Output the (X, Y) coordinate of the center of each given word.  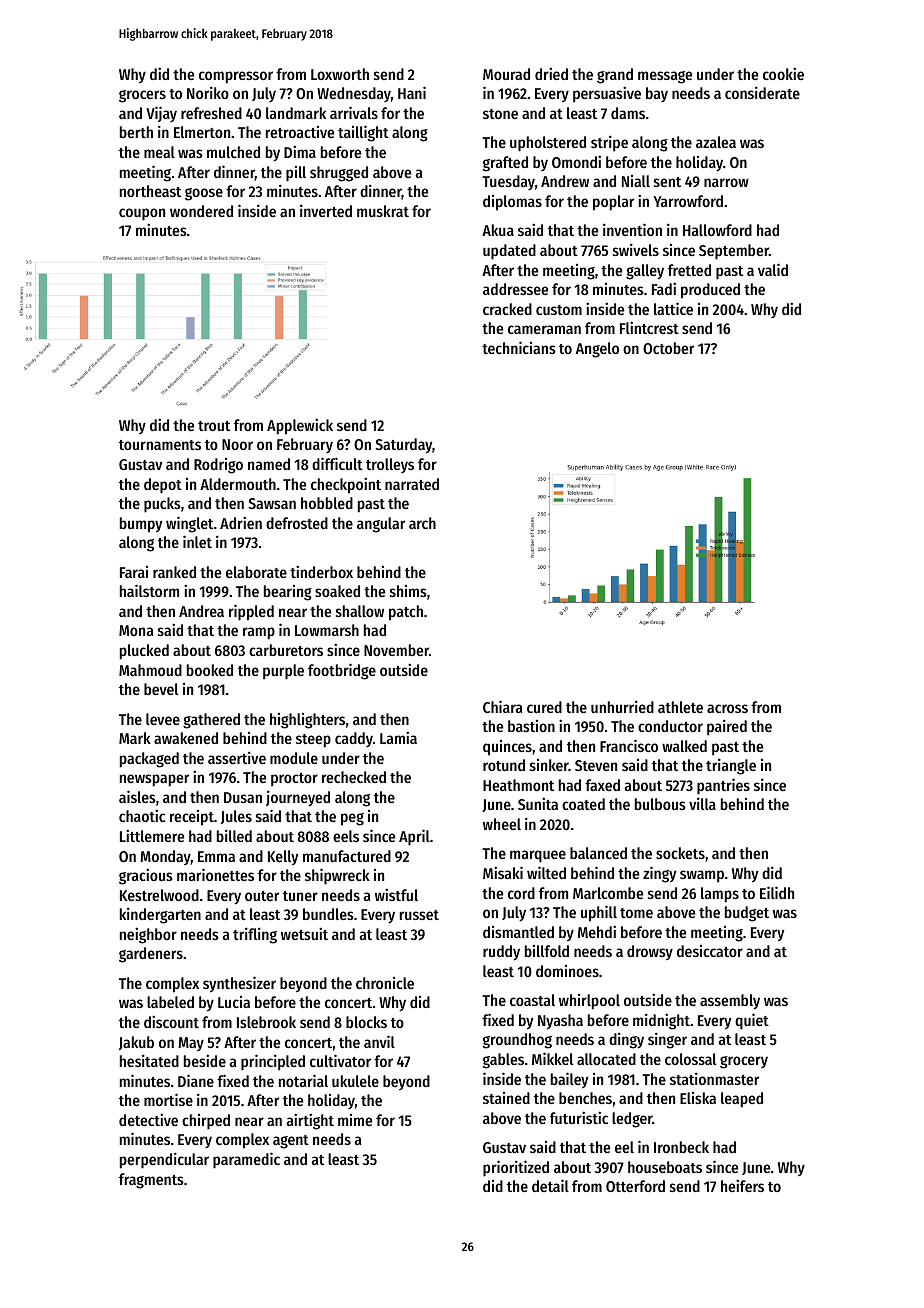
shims (408, 591)
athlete (680, 707)
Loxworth (340, 74)
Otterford (635, 1186)
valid (773, 269)
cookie (783, 73)
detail (550, 1185)
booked (210, 670)
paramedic (246, 1160)
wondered (201, 211)
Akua (498, 230)
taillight (363, 133)
